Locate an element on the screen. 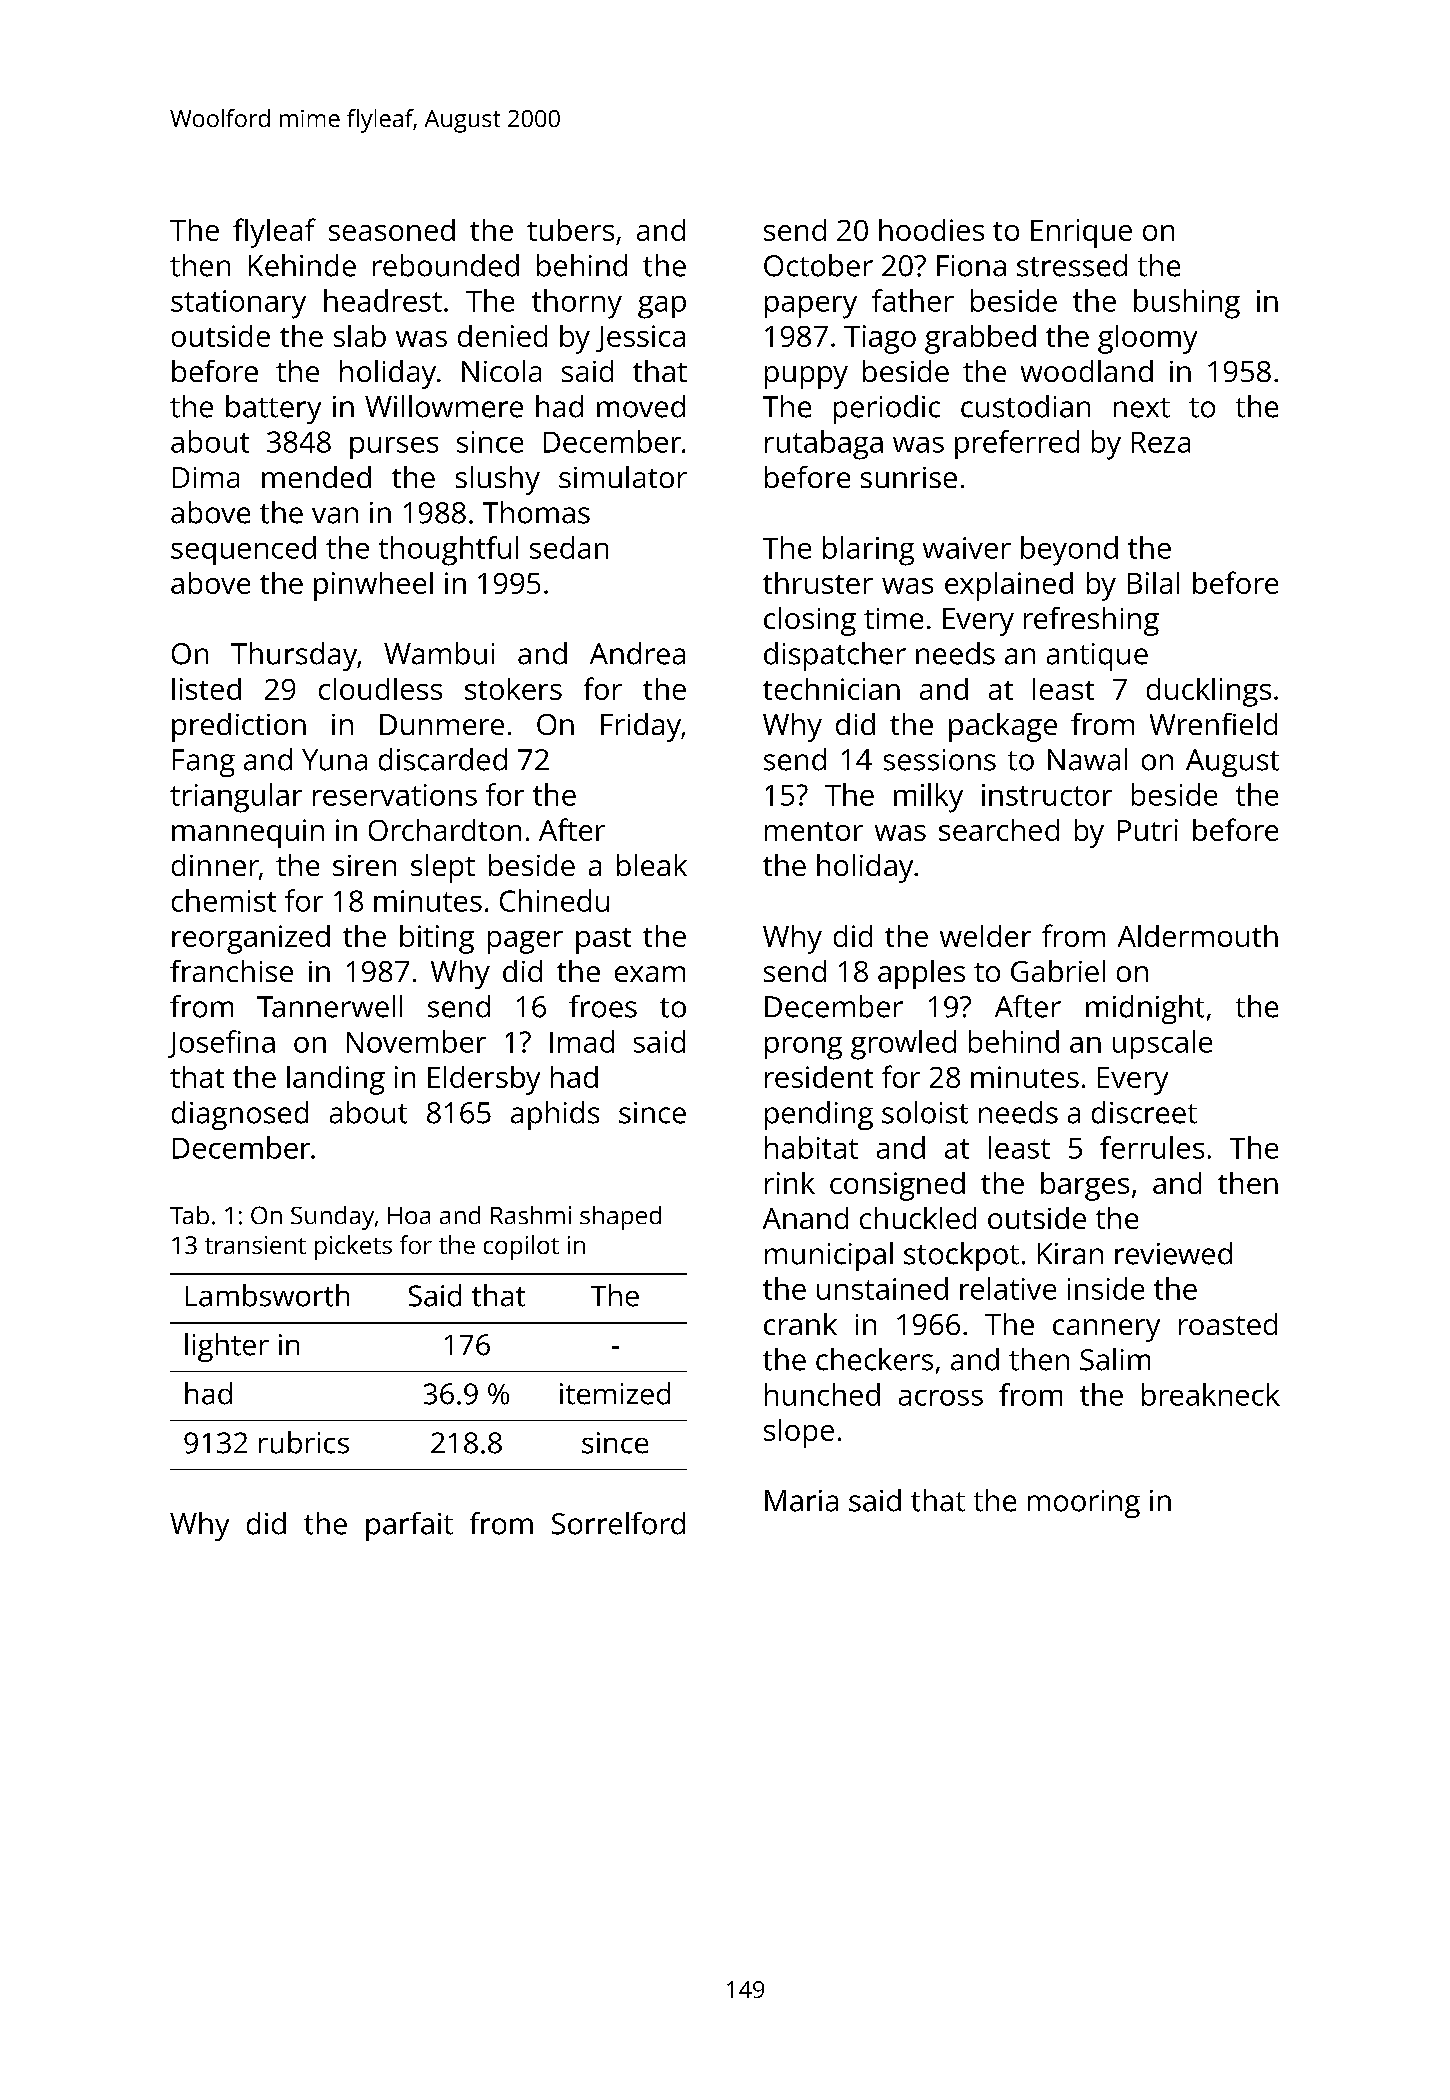  October is located at coordinates (818, 265).
